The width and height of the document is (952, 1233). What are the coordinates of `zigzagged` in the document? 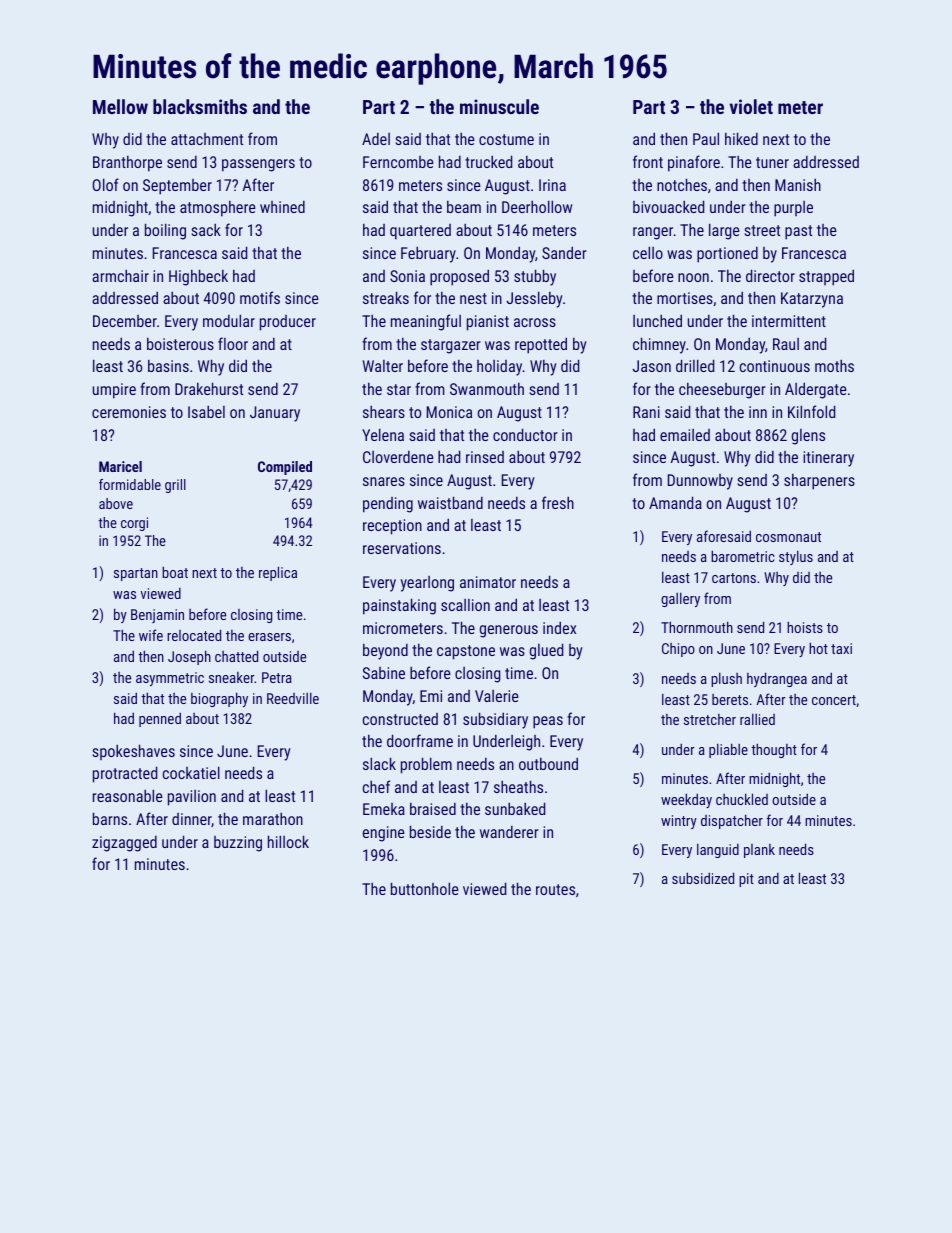 It's located at (124, 844).
